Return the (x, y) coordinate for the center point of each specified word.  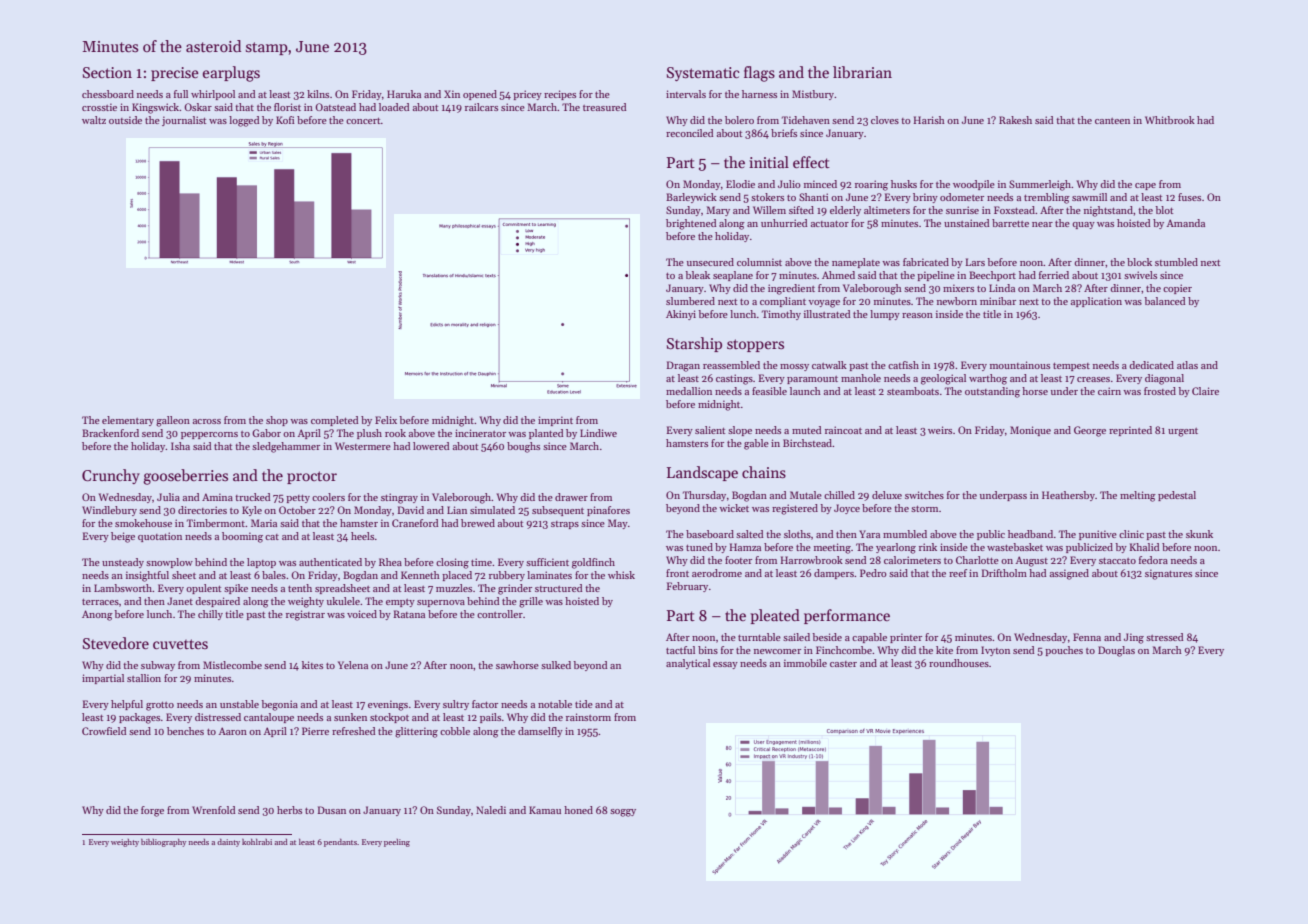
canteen (1112, 121)
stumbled (1176, 262)
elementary (128, 421)
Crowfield (104, 731)
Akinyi (681, 315)
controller (500, 614)
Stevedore (116, 643)
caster (843, 664)
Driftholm (1004, 573)
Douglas (1116, 651)
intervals (686, 94)
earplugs (231, 74)
